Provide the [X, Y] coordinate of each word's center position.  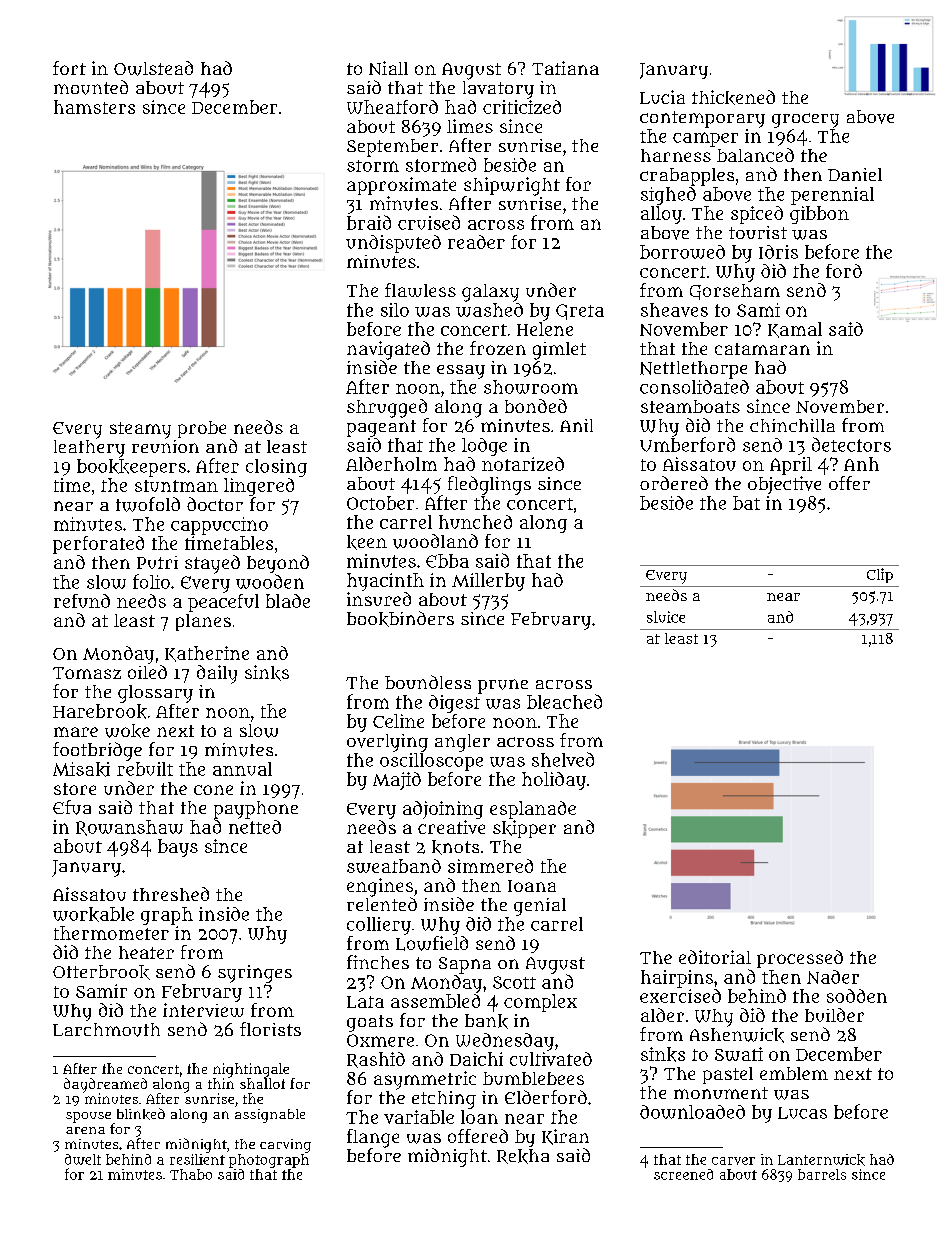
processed [800, 959]
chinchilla [792, 425]
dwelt [83, 1159]
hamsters [94, 107]
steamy [140, 430]
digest [454, 704]
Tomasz [87, 673]
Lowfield [432, 943]
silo [395, 310]
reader [476, 242]
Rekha [523, 1156]
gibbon [819, 215]
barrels [822, 1174]
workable [93, 914]
